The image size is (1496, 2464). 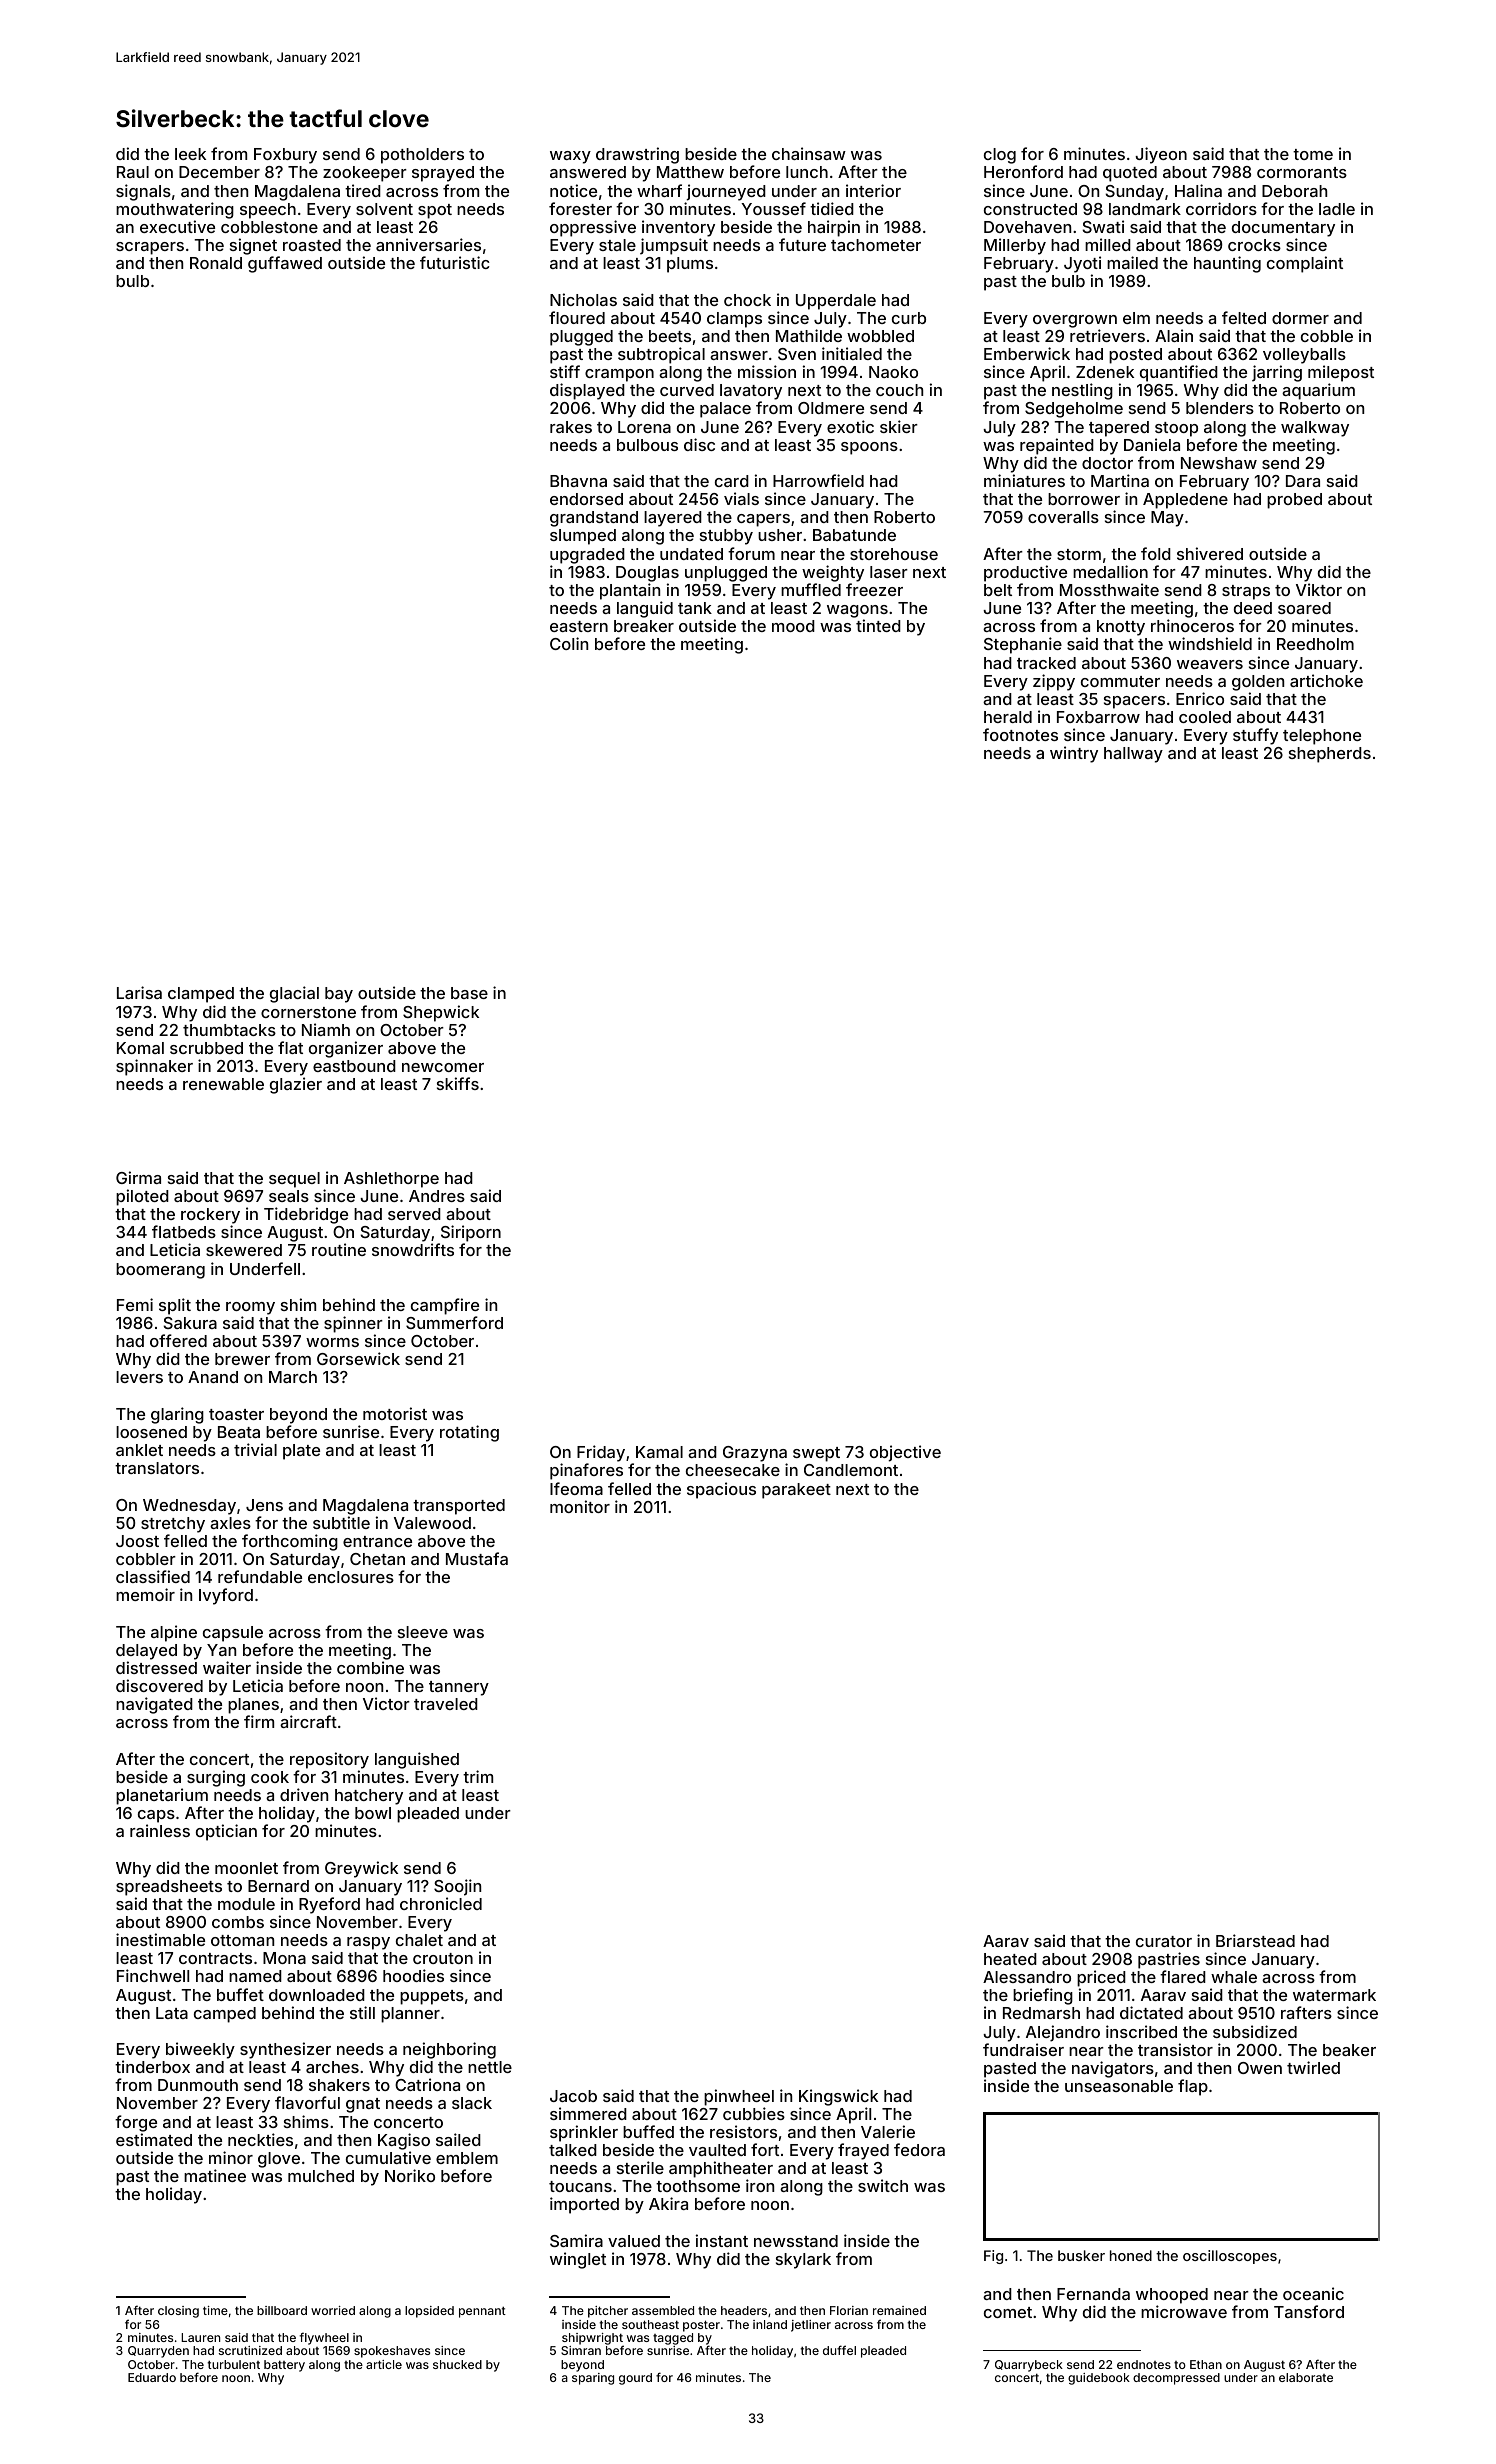 What do you see at coordinates (1193, 2087) in the page?
I see `flap` at bounding box center [1193, 2087].
